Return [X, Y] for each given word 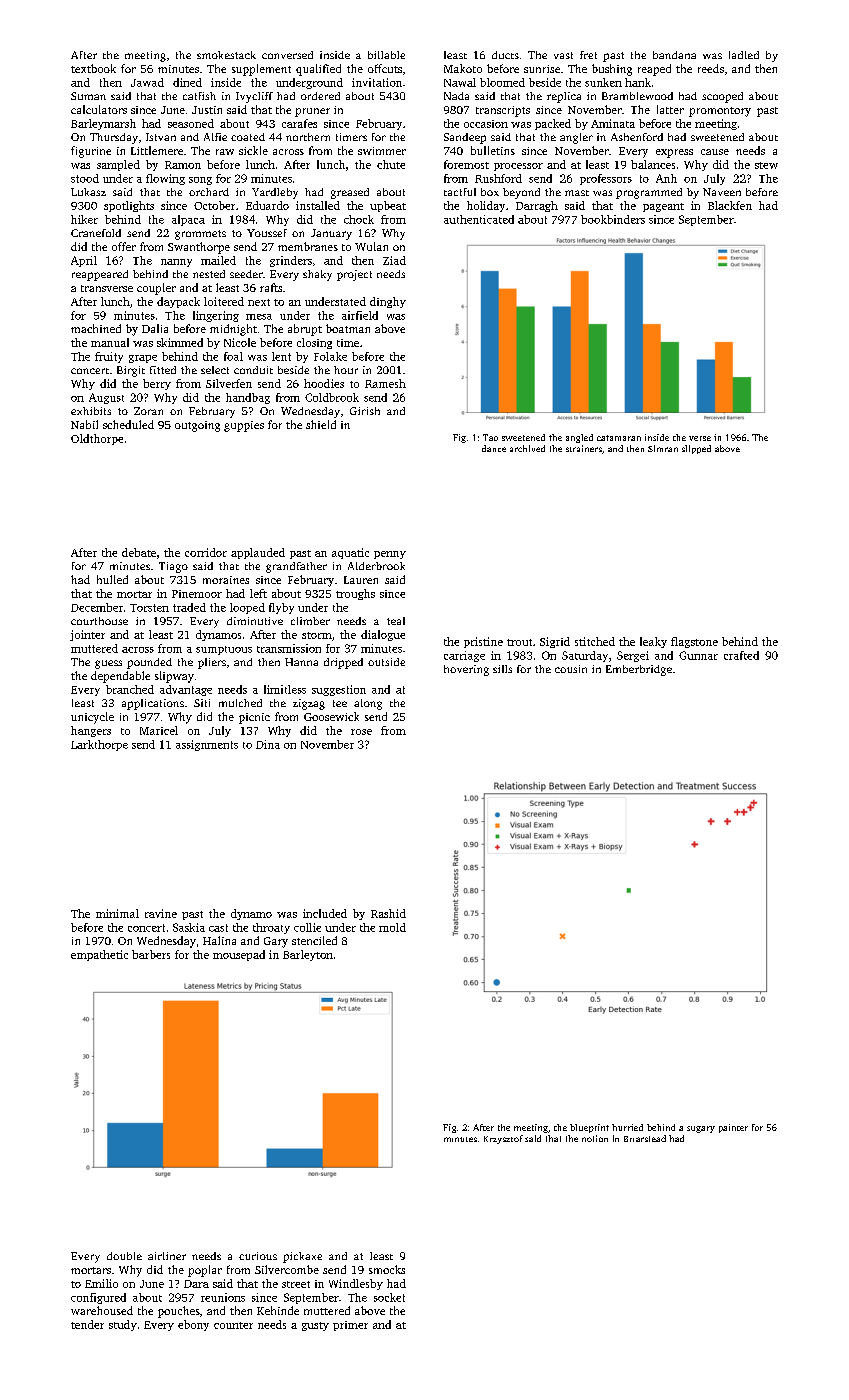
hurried [627, 1127]
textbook [93, 68]
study [123, 1325]
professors [606, 179]
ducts [505, 55]
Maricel [159, 730]
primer [350, 1326]
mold [392, 927]
